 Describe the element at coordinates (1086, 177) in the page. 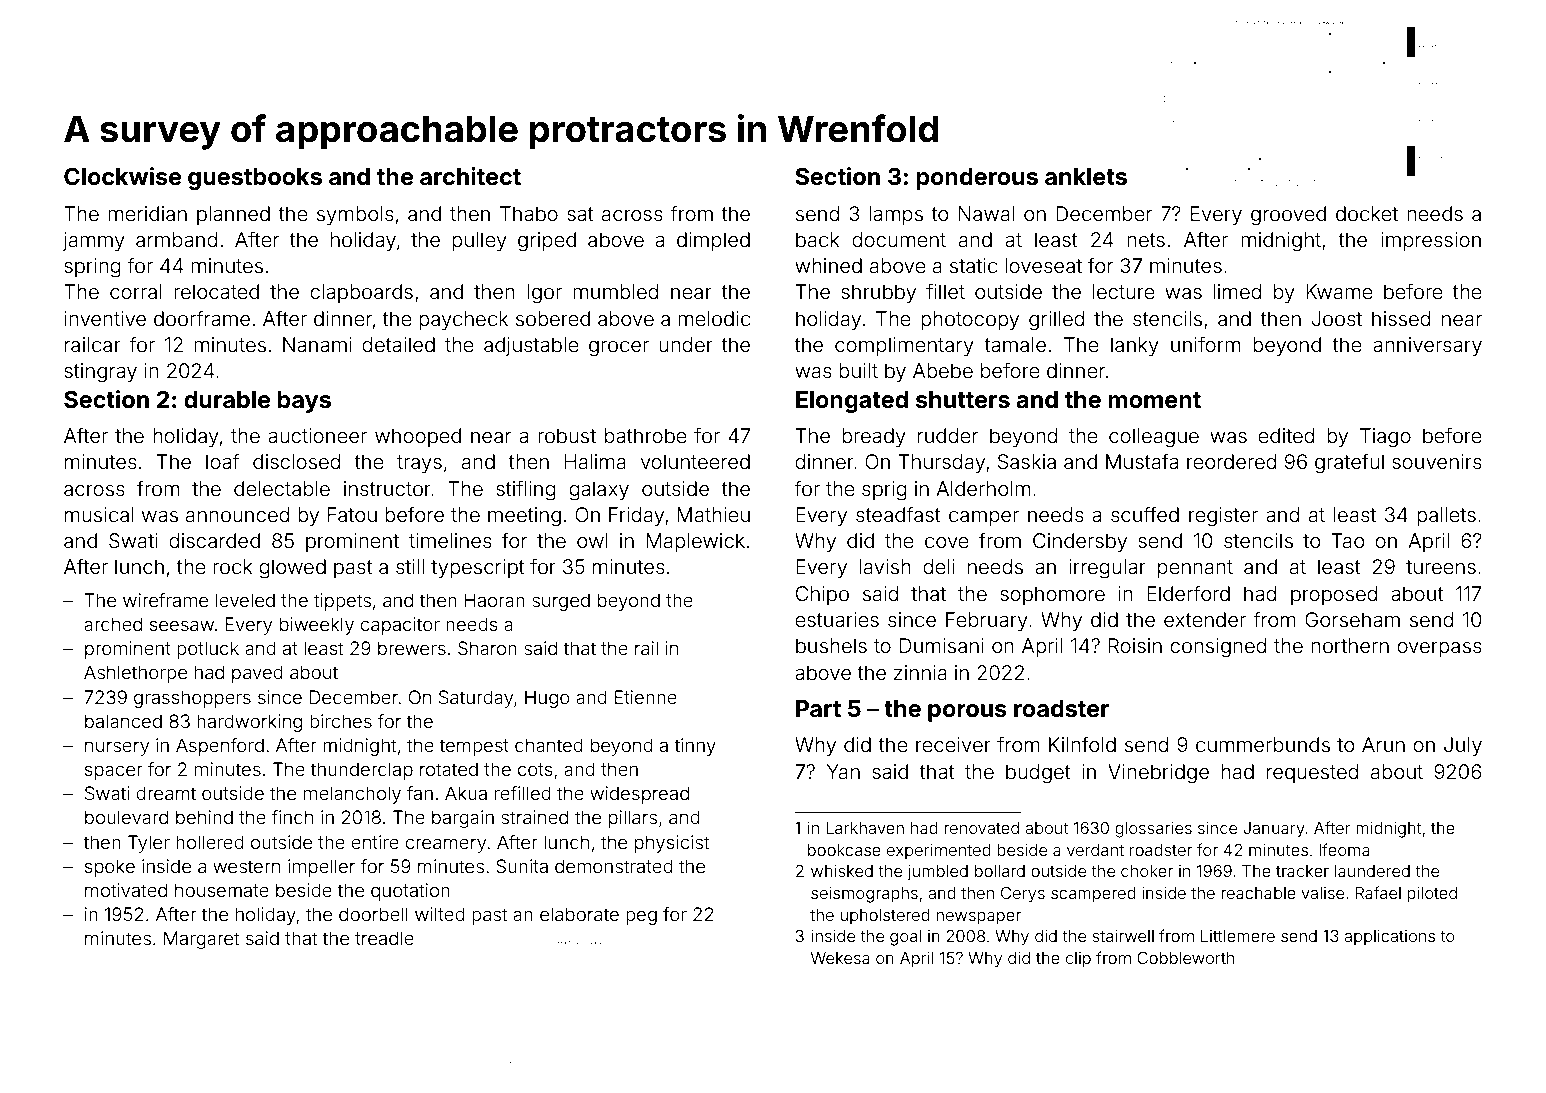

I see `anklets` at that location.
